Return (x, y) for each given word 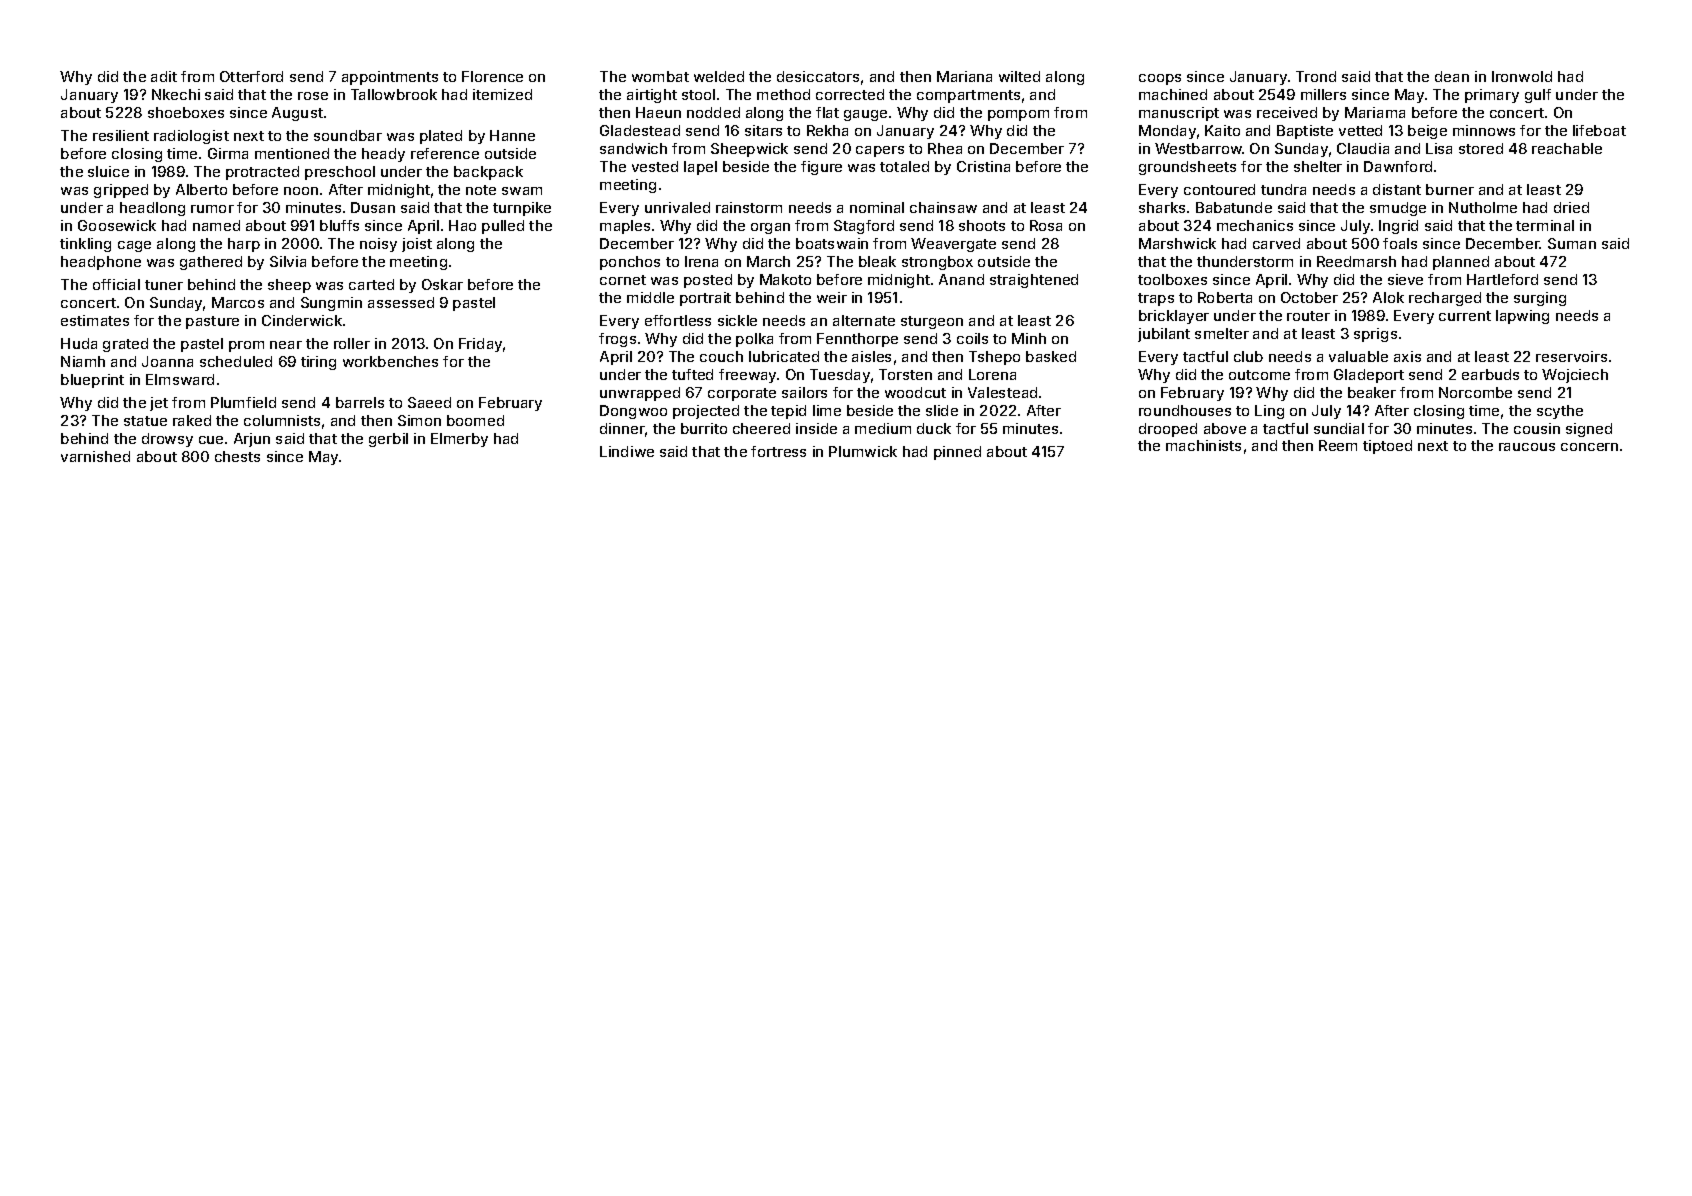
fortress (778, 451)
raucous (1527, 447)
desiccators (818, 76)
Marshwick (1177, 243)
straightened (1034, 281)
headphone (101, 263)
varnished (95, 456)
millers (1323, 94)
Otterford (251, 76)
